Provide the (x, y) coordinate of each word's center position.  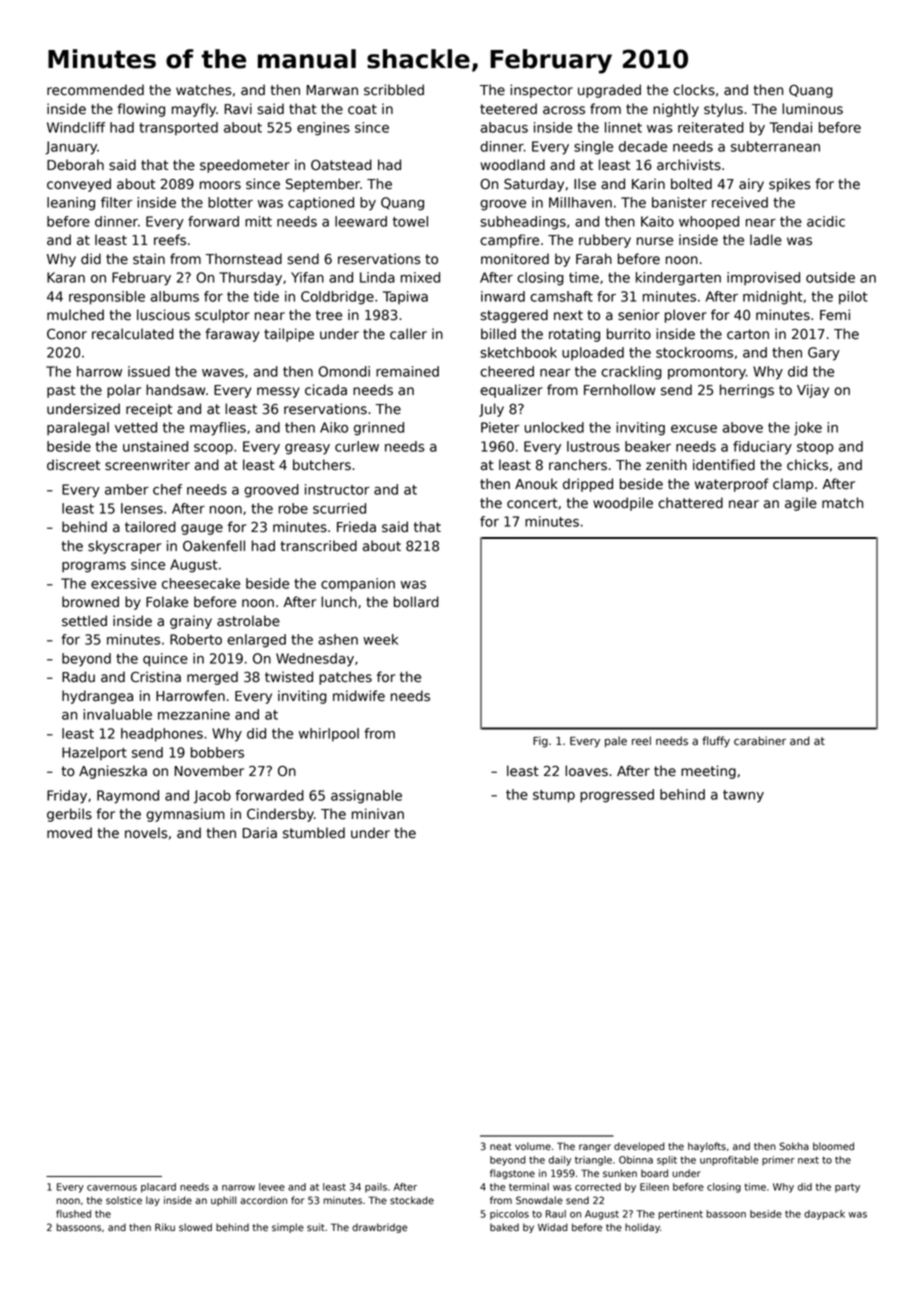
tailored (150, 527)
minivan (378, 814)
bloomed (833, 1146)
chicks (807, 465)
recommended (95, 90)
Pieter (500, 427)
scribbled (394, 90)
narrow (238, 1188)
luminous (812, 109)
